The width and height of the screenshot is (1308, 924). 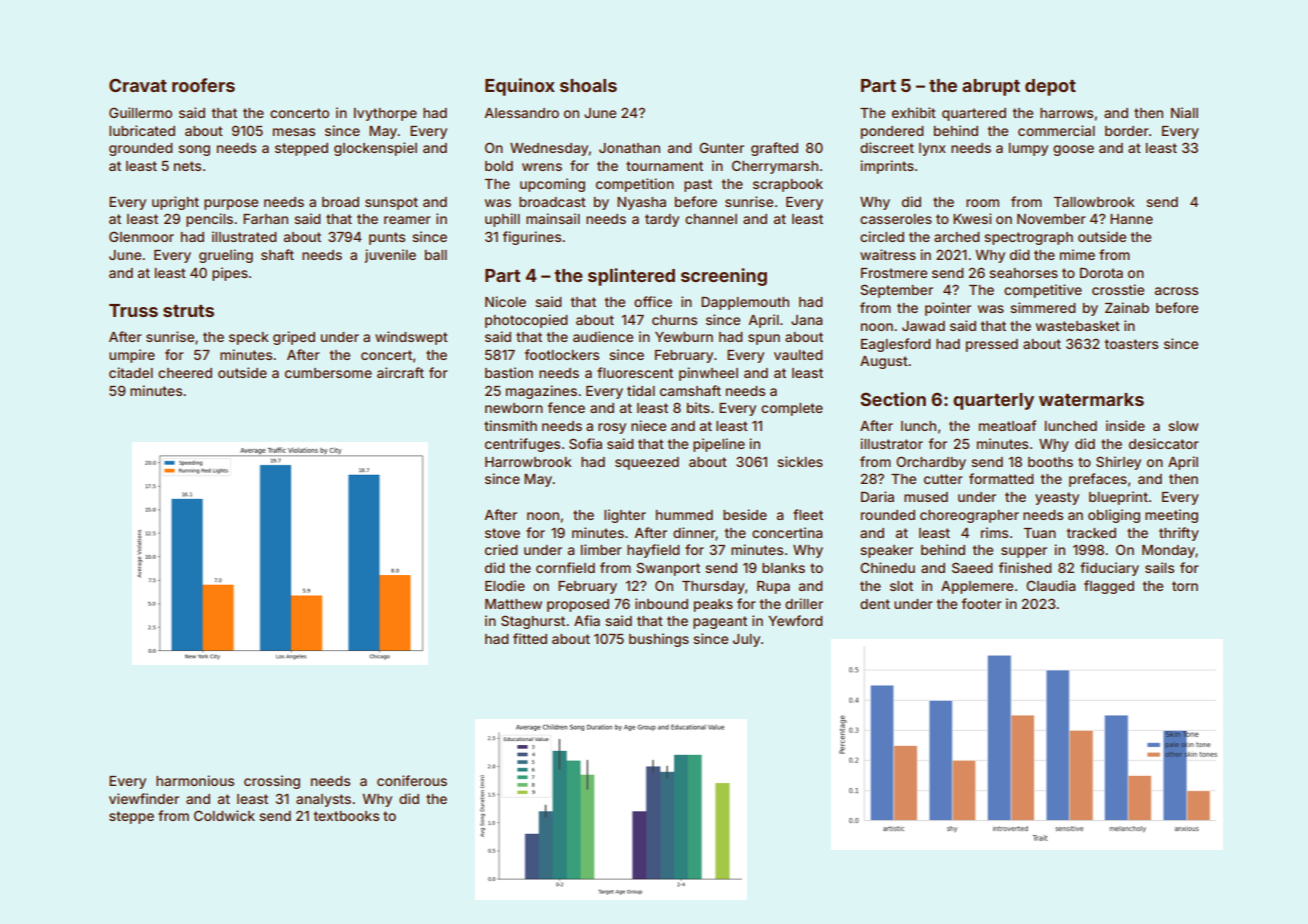 I want to click on Yewford, so click(x=795, y=620).
